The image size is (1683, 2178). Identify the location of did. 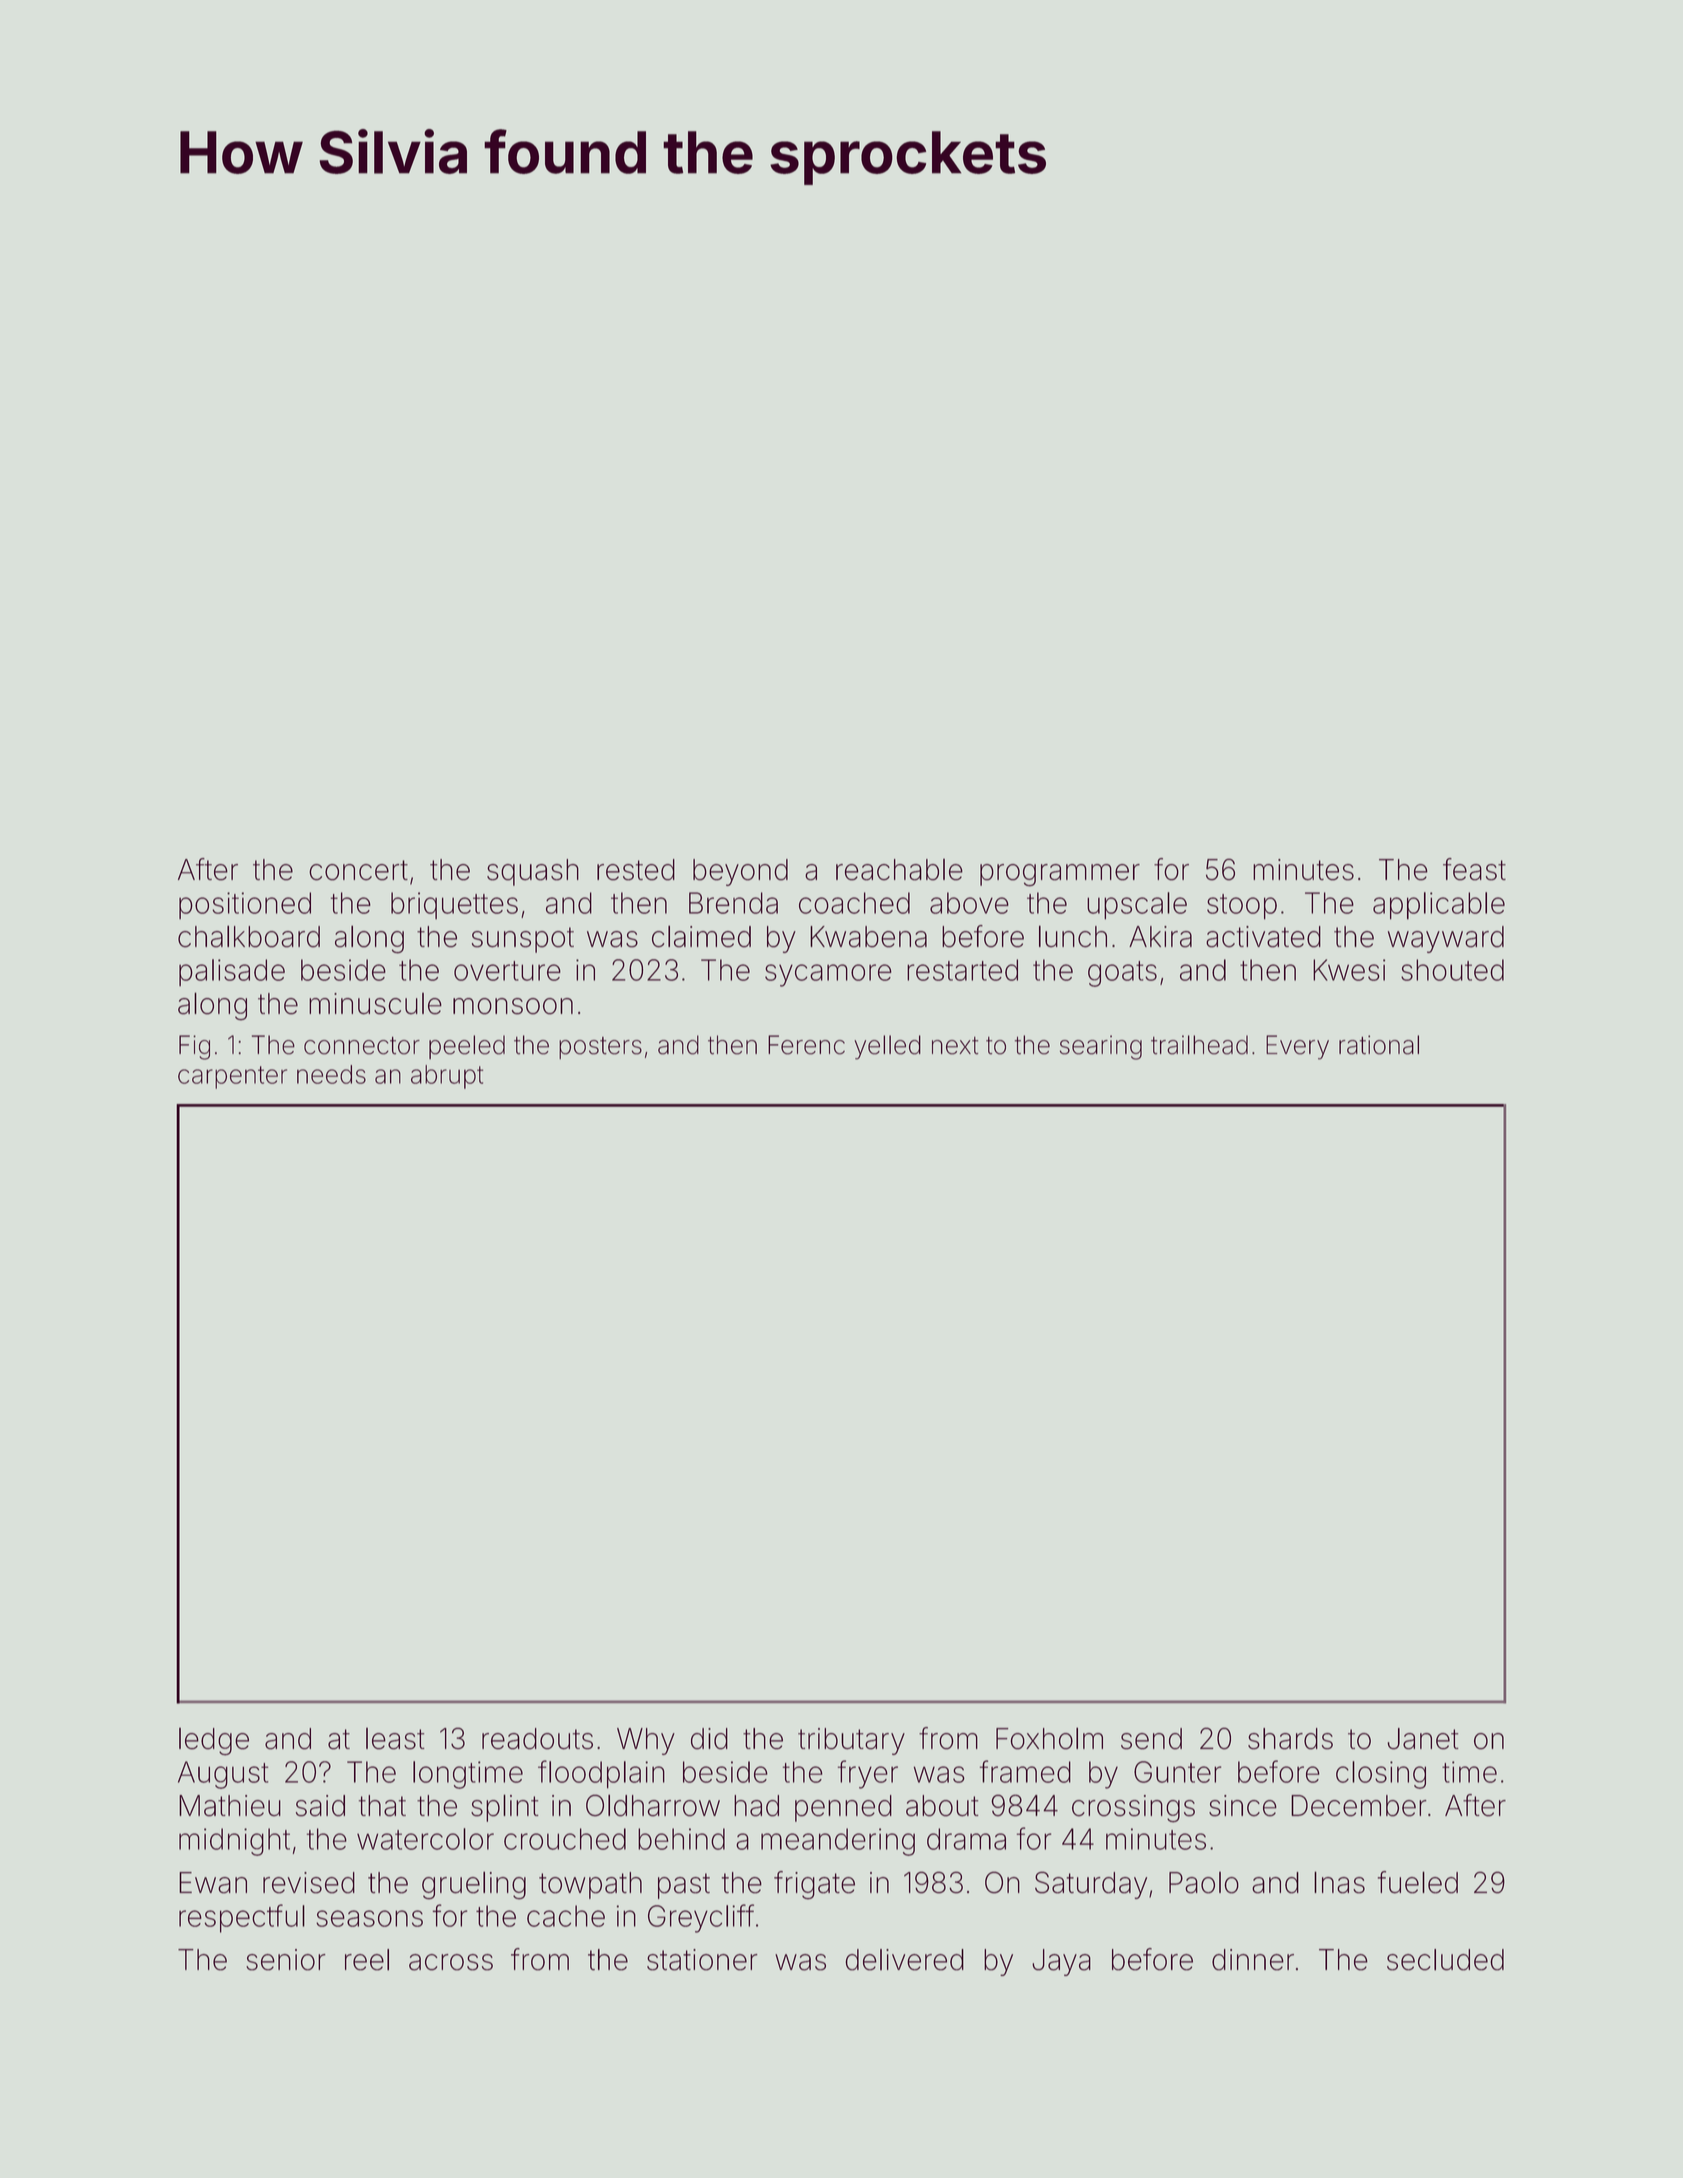
(709, 1739).
